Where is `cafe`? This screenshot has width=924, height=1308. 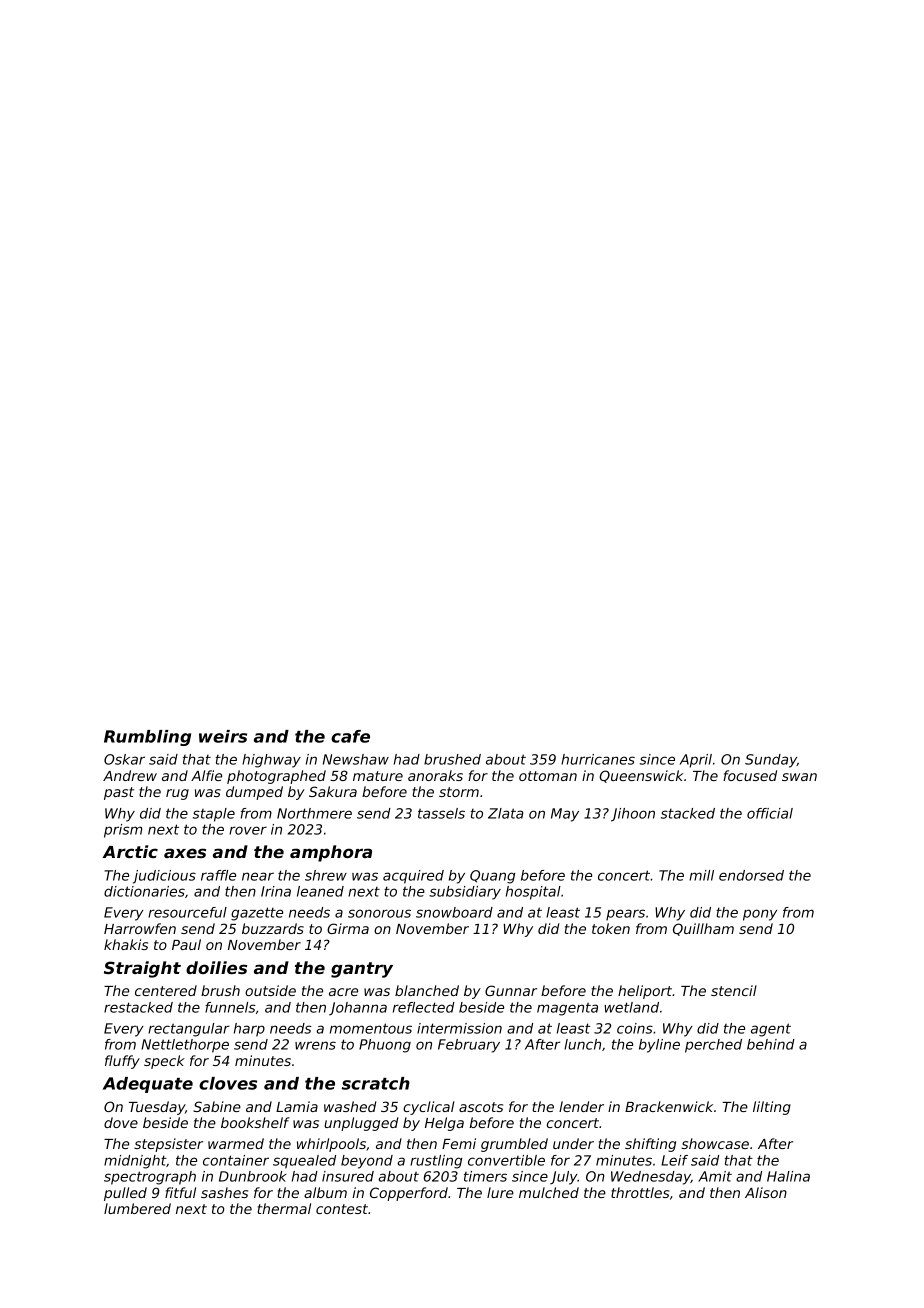 cafe is located at coordinates (350, 736).
